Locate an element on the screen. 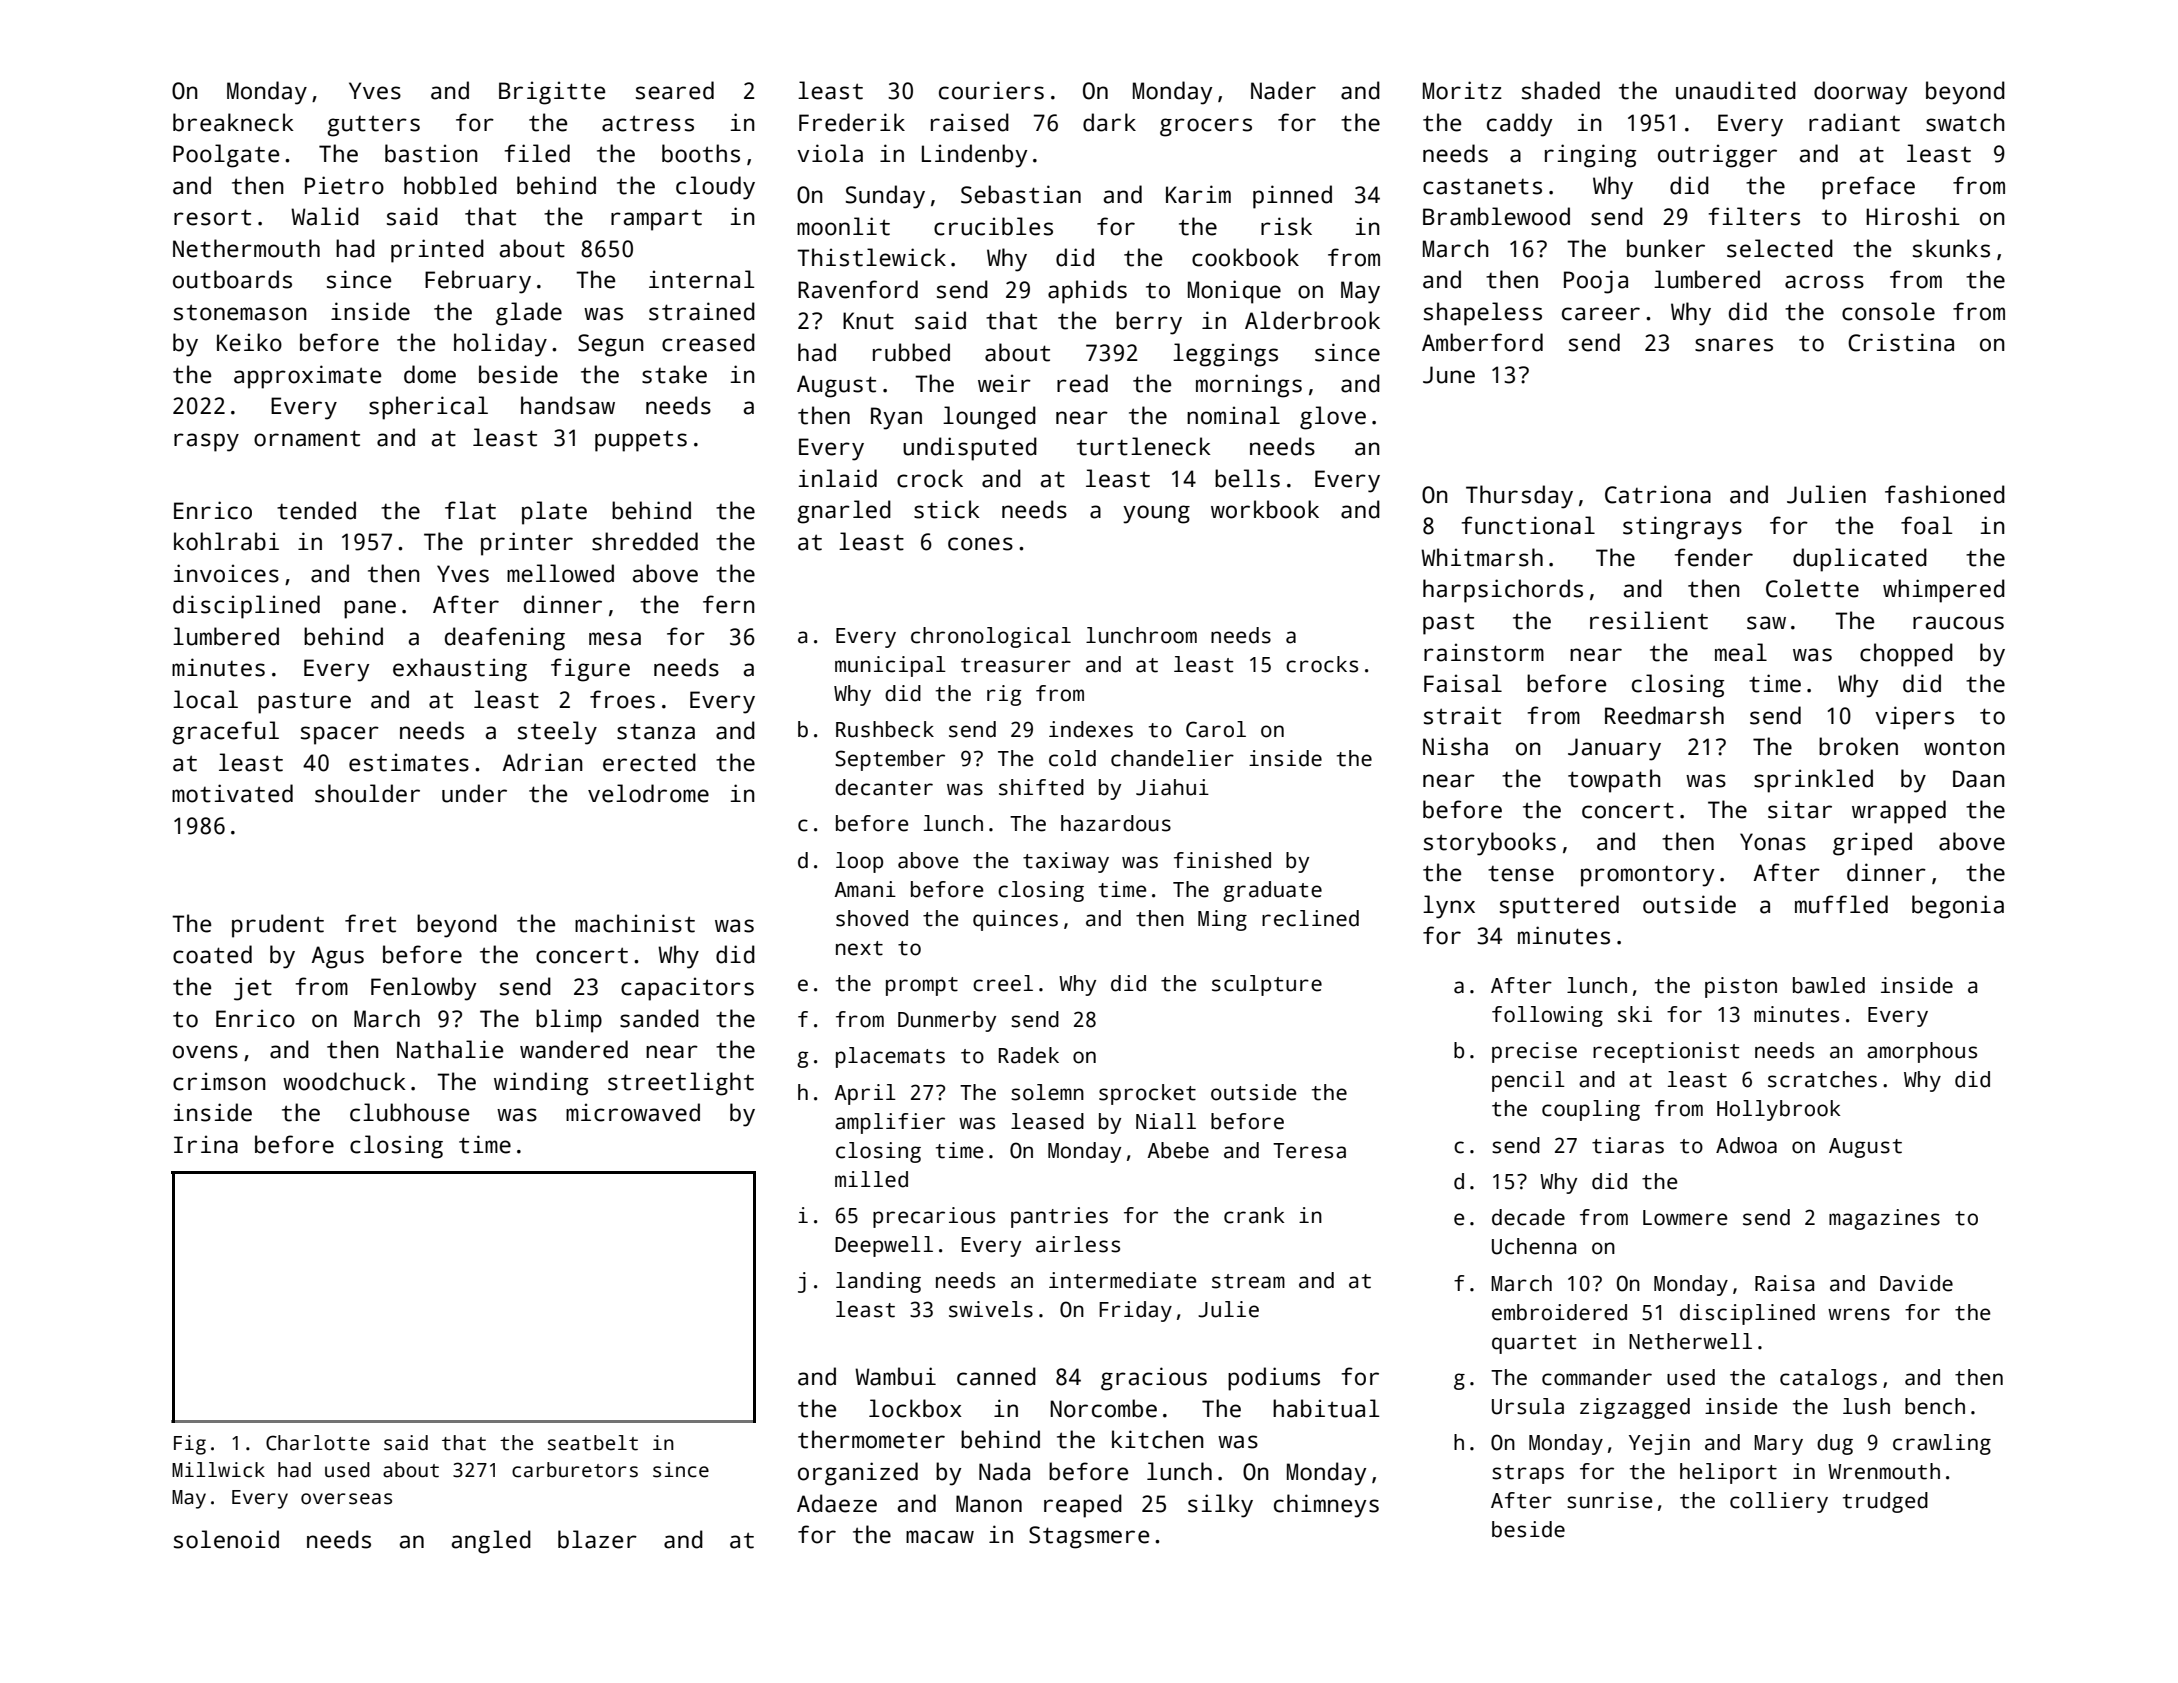  leggings is located at coordinates (1225, 355).
